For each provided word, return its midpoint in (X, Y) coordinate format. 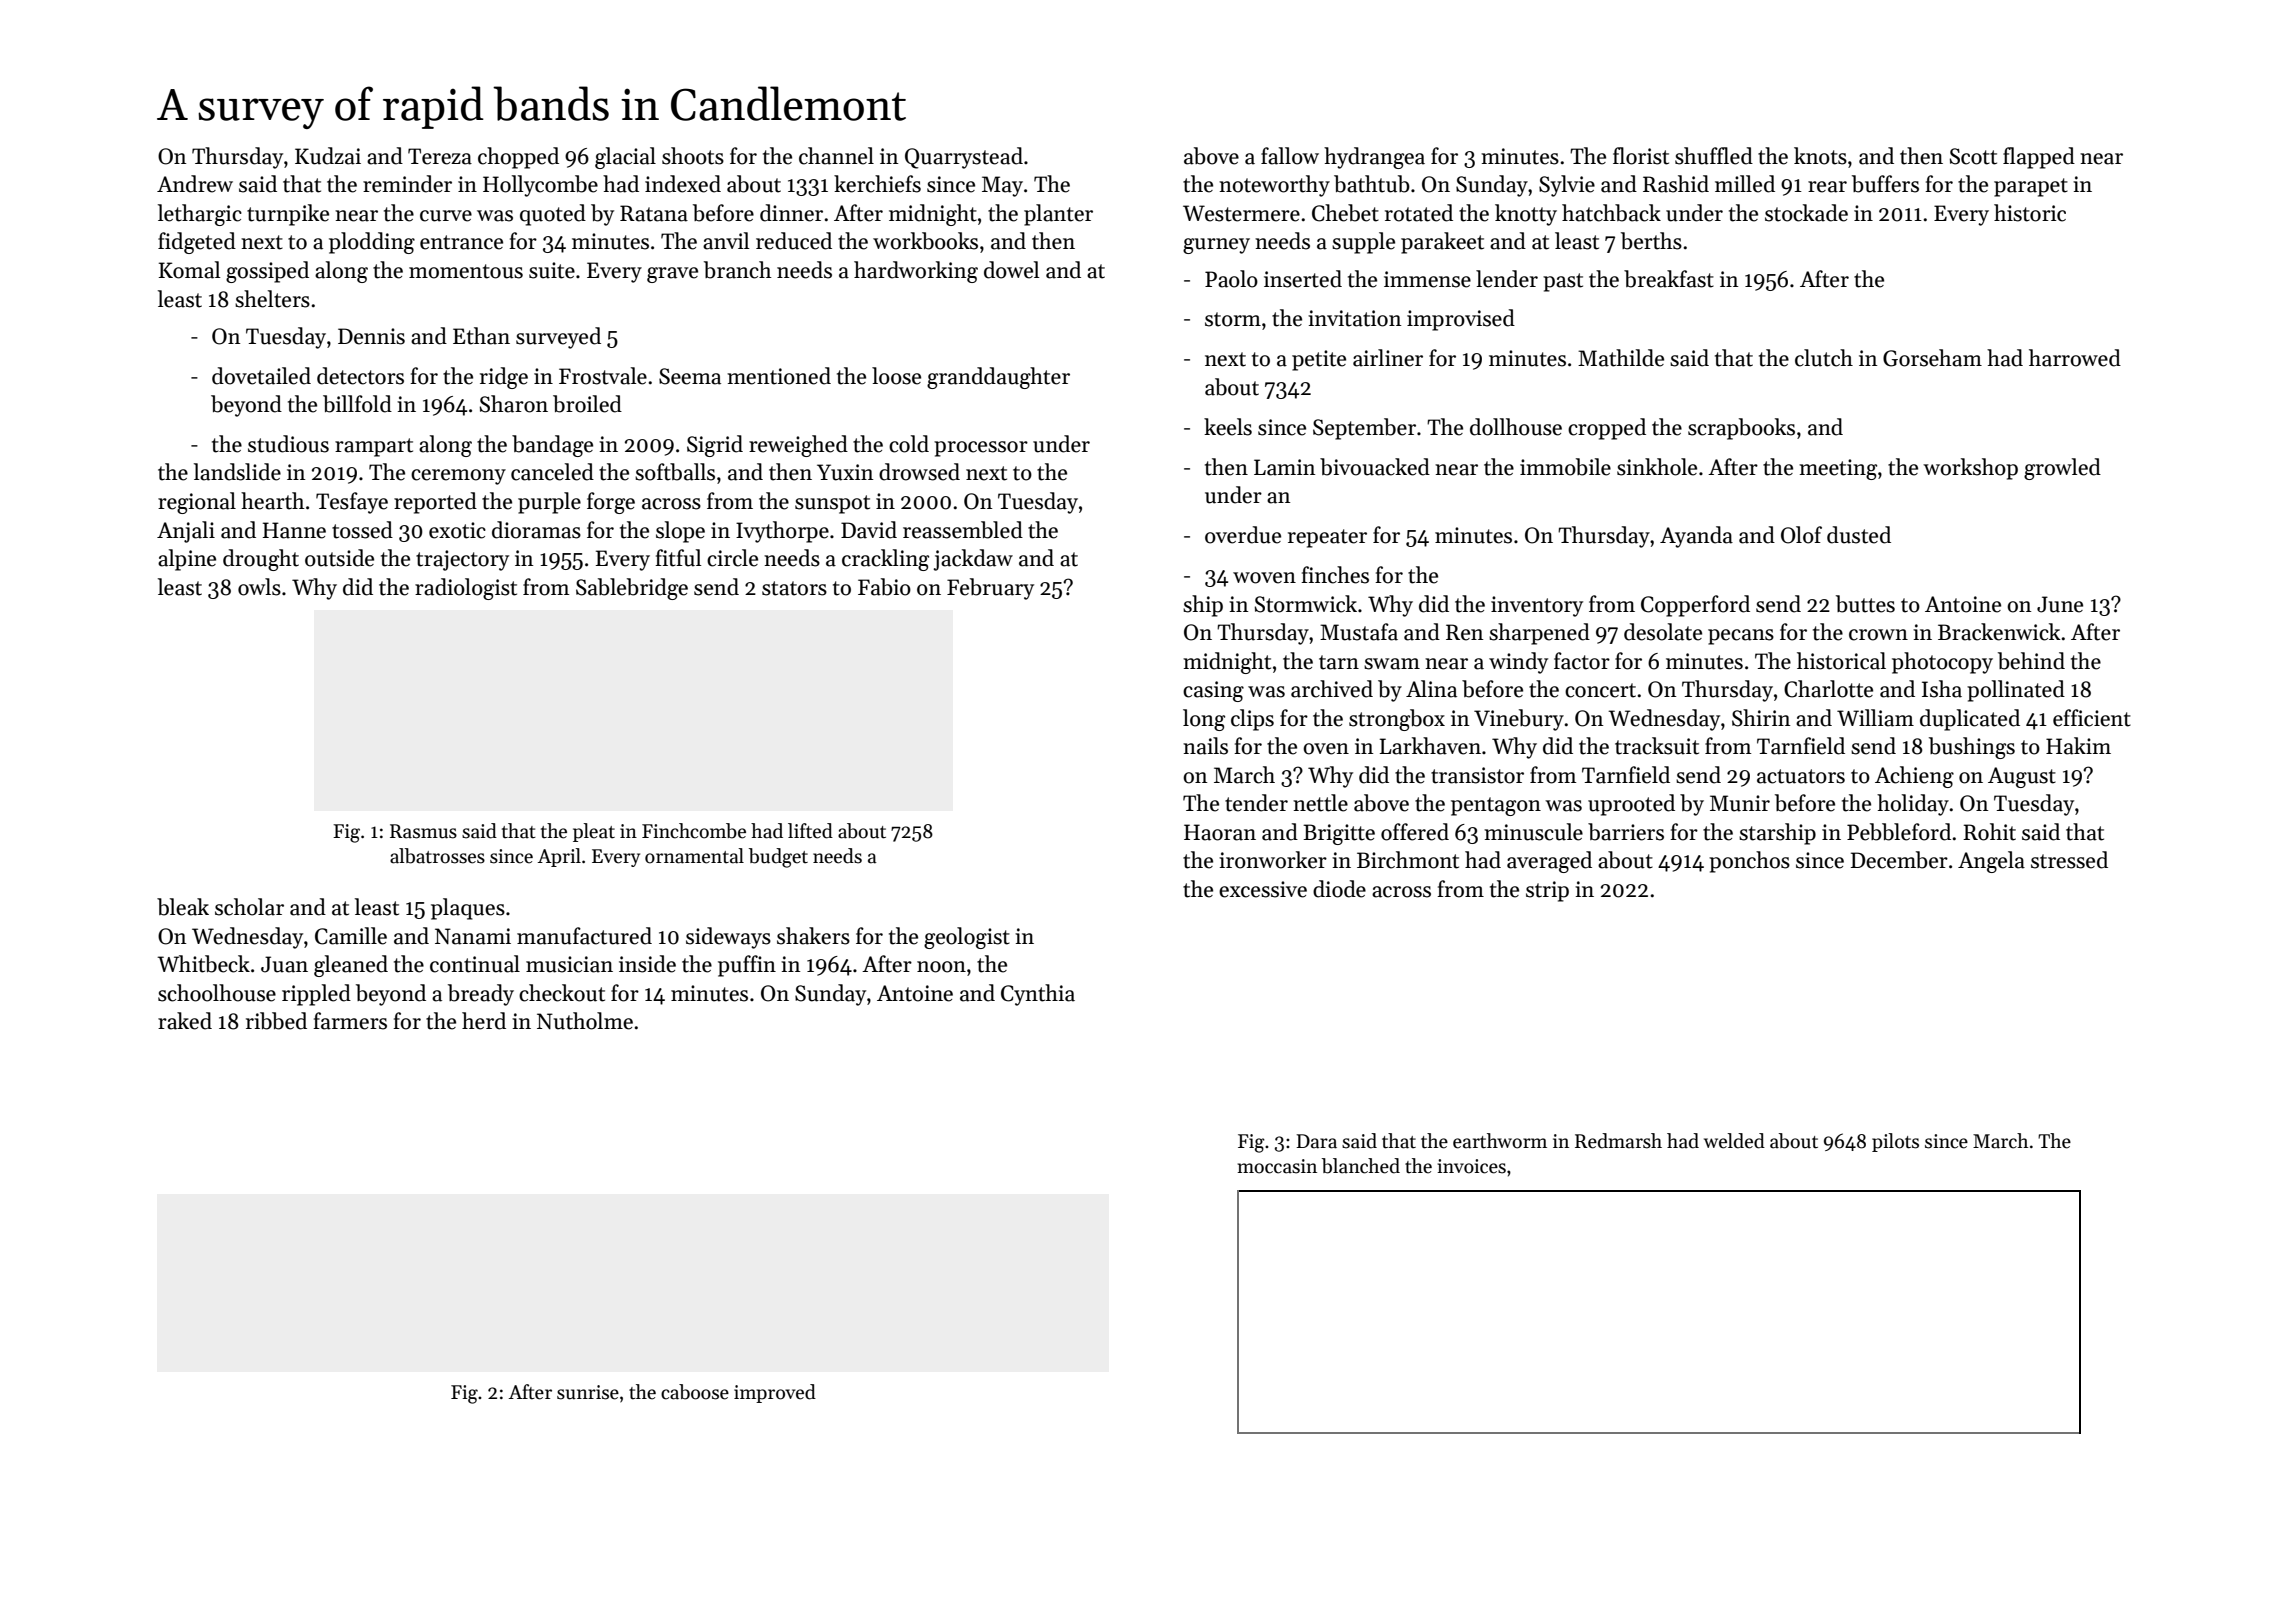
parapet (2031, 187)
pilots (1895, 1142)
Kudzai (328, 156)
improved (775, 1393)
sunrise (588, 1392)
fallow (1290, 156)
